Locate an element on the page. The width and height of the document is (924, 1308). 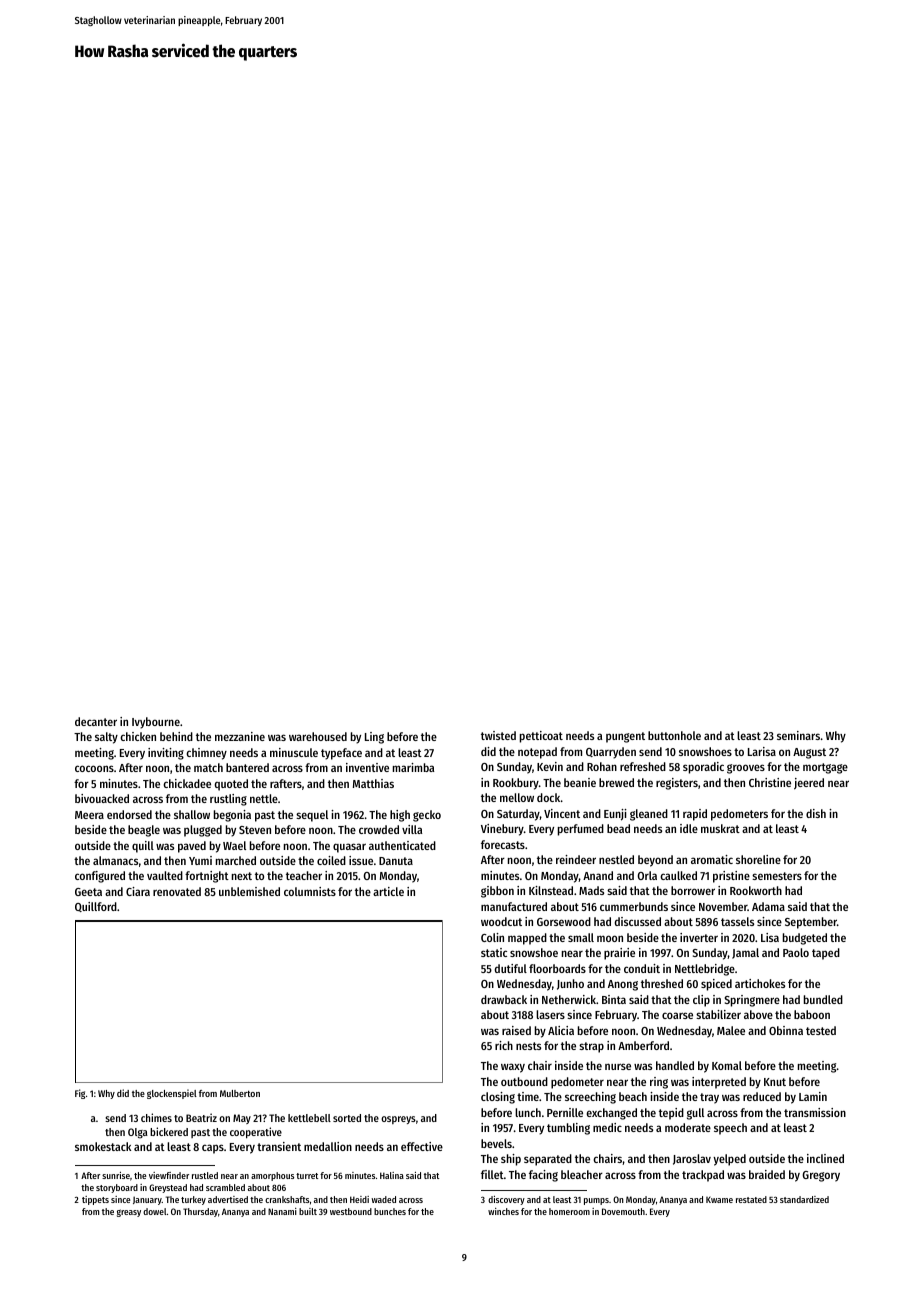
petticoat is located at coordinates (541, 737).
